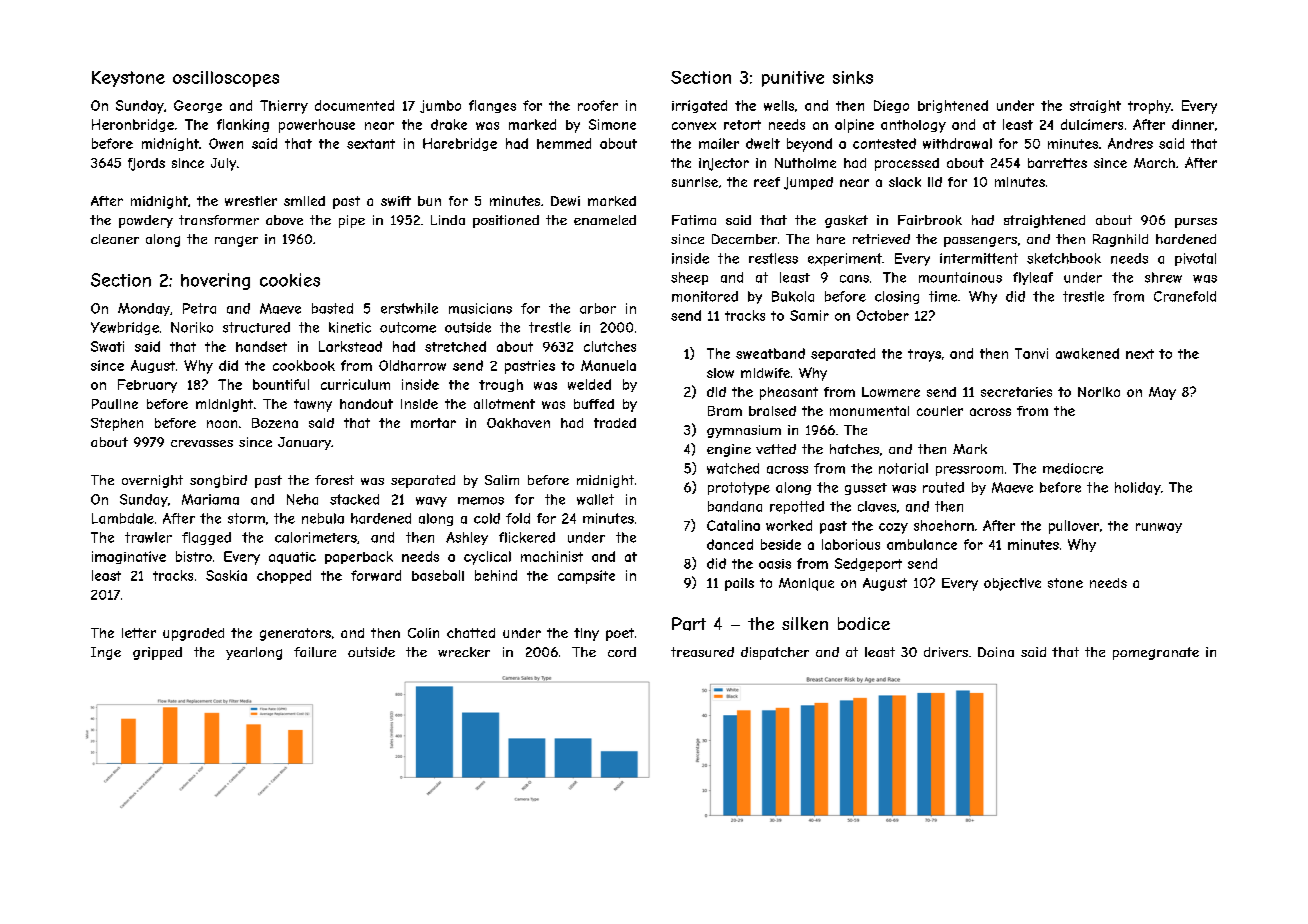 The image size is (1308, 924). Describe the element at coordinates (924, 355) in the page. I see `trays` at that location.
